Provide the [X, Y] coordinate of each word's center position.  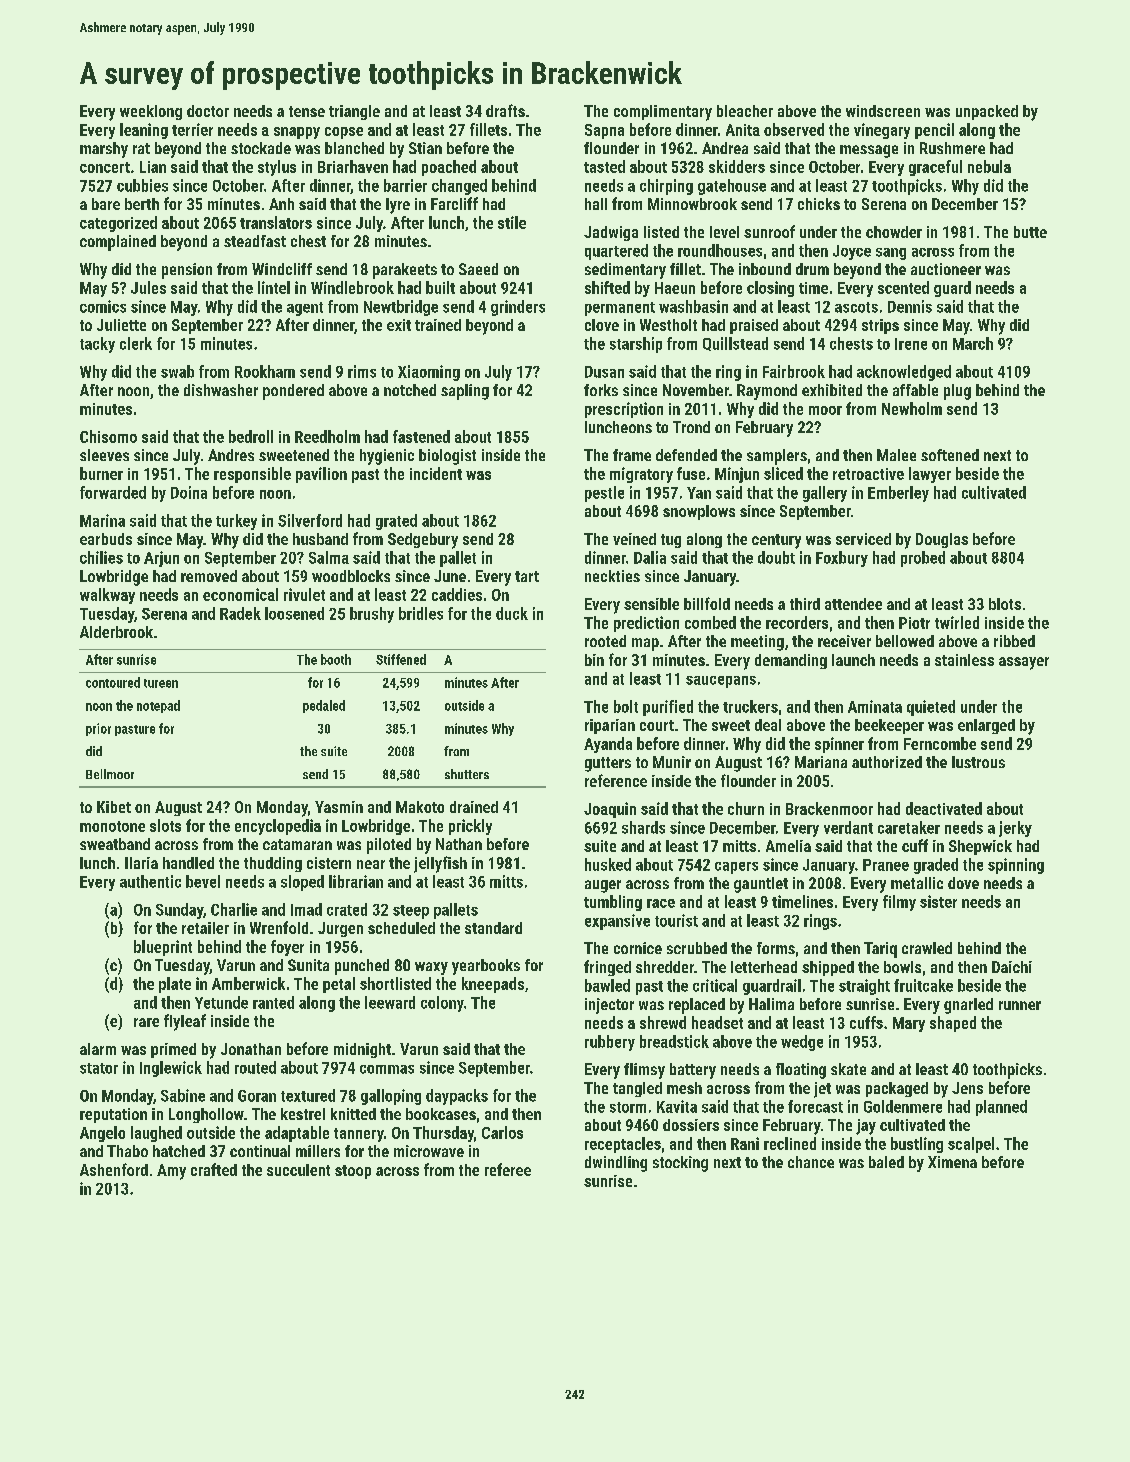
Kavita [677, 1106]
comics [103, 306]
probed [923, 559]
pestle [604, 494]
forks [601, 390]
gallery [825, 494]
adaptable [297, 1134]
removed [209, 576]
